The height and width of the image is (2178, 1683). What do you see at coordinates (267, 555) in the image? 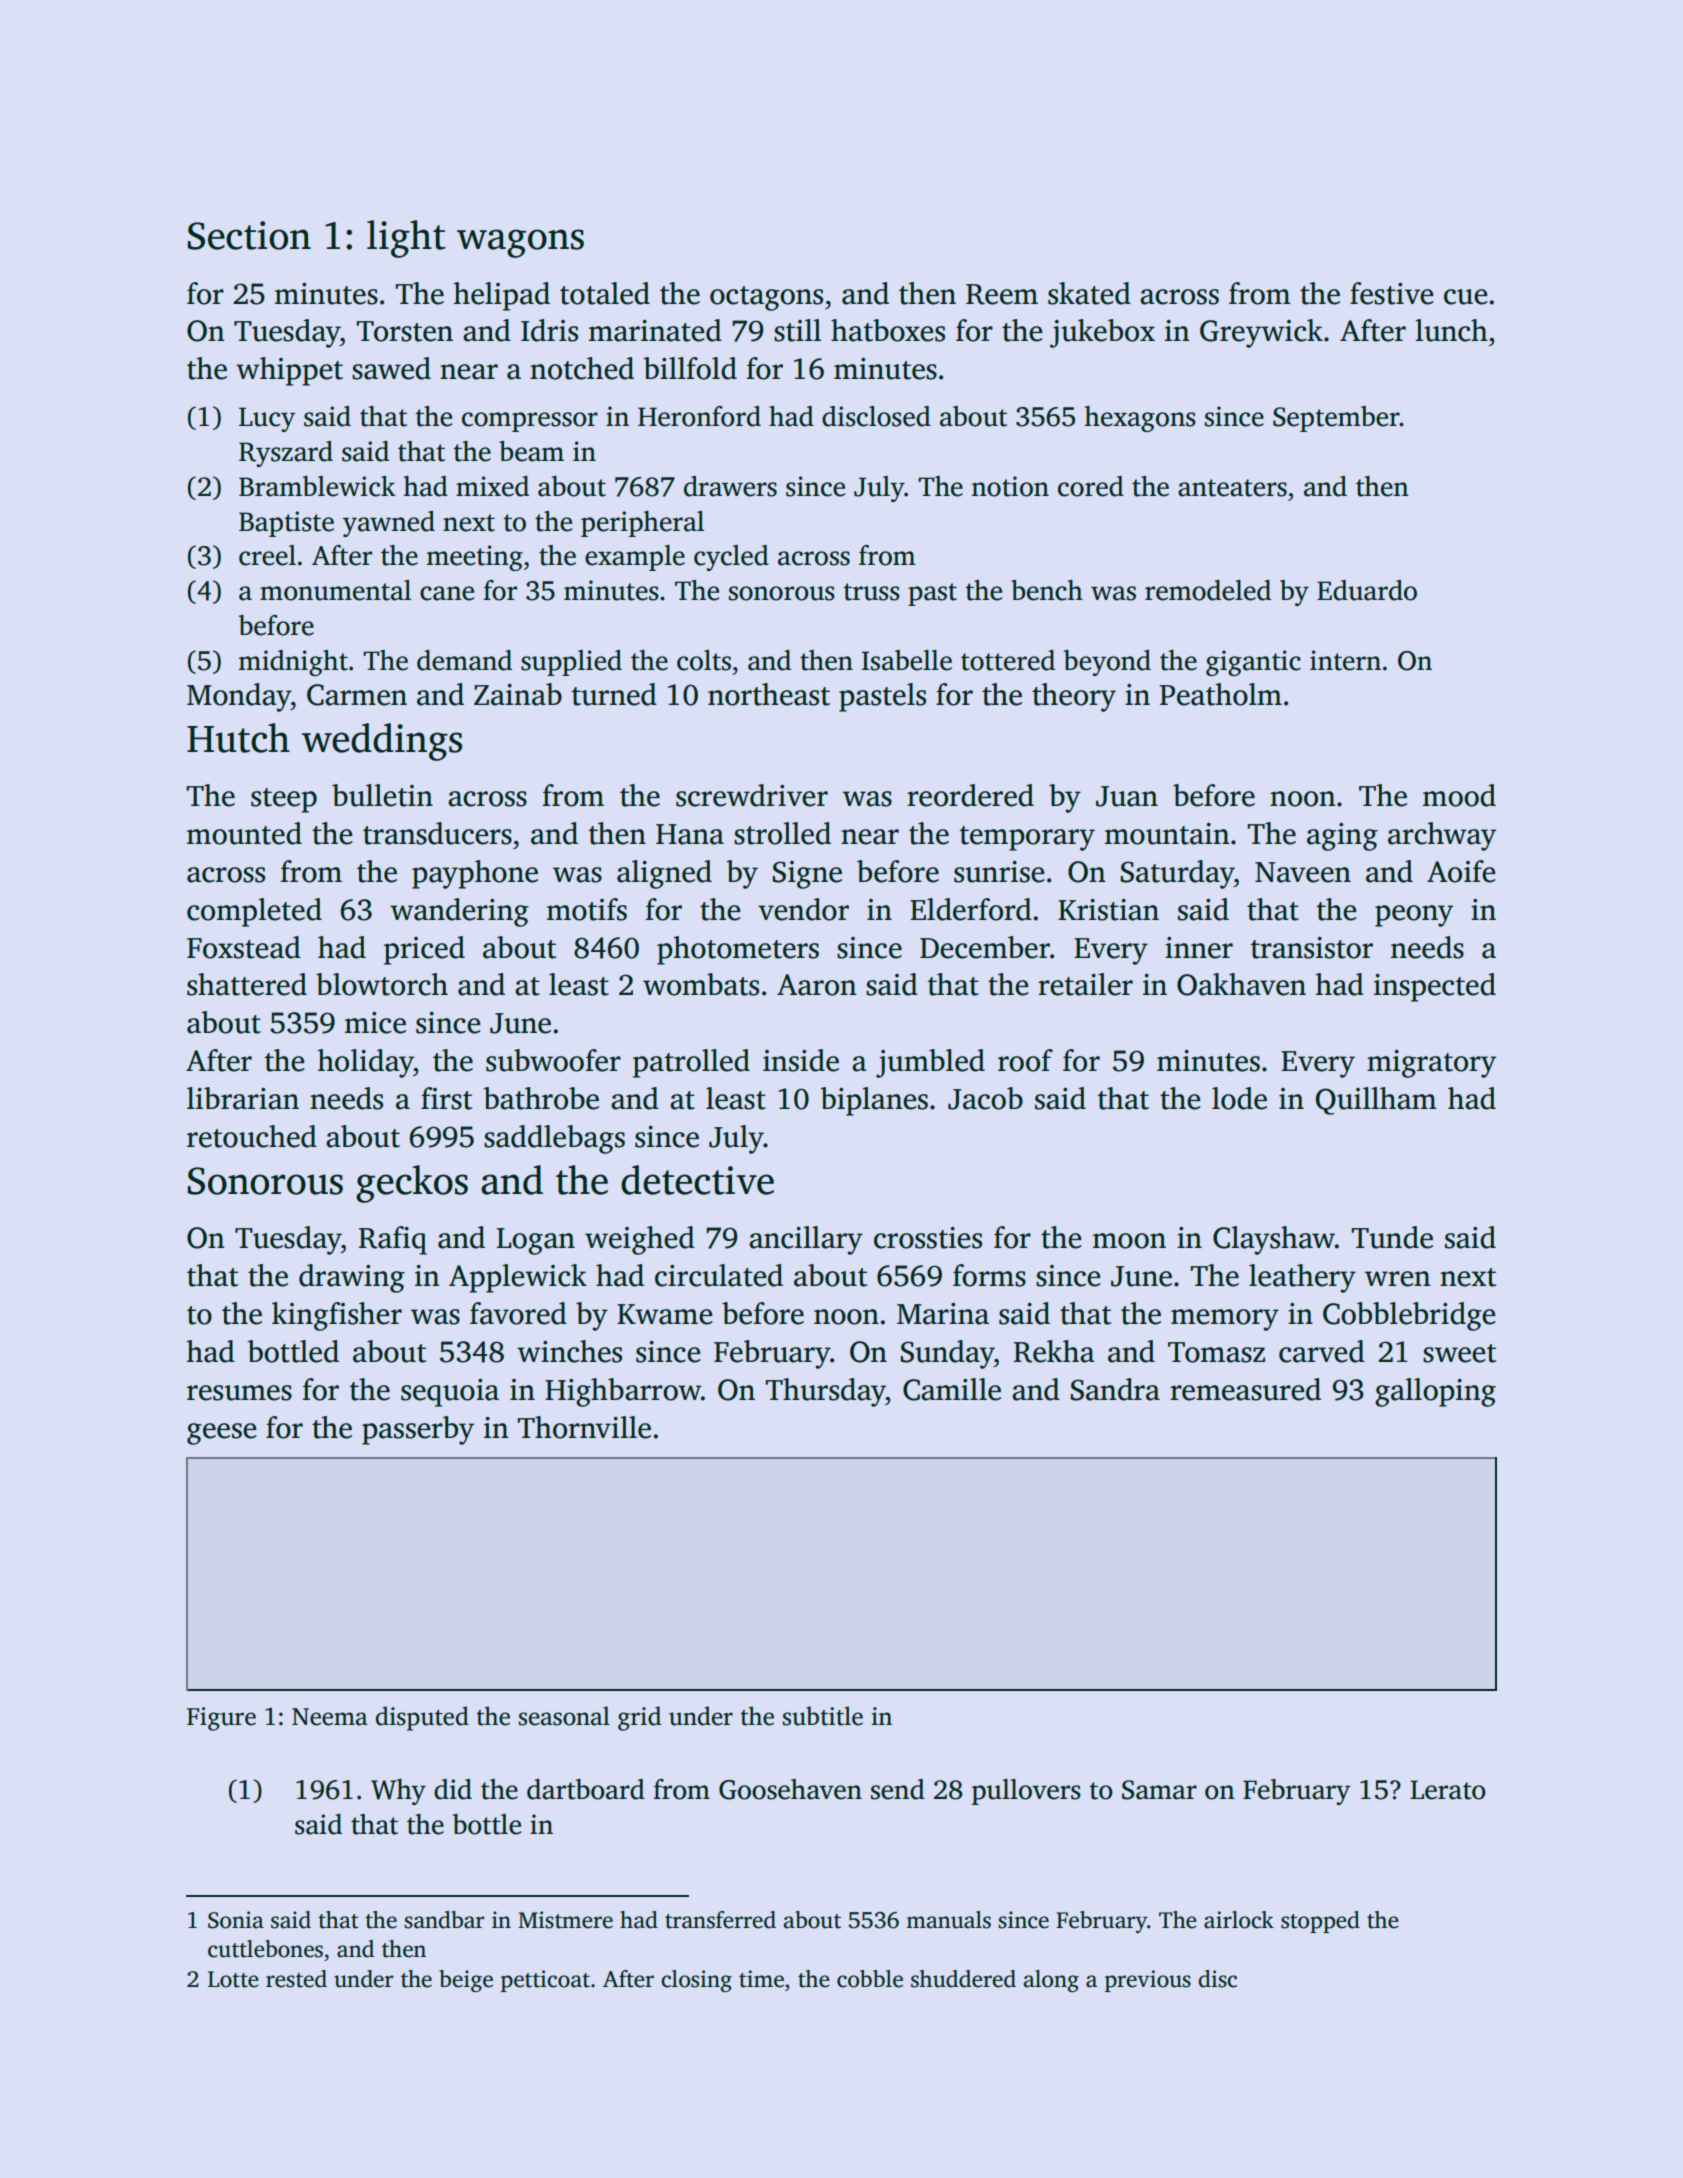
I see `creel` at bounding box center [267, 555].
